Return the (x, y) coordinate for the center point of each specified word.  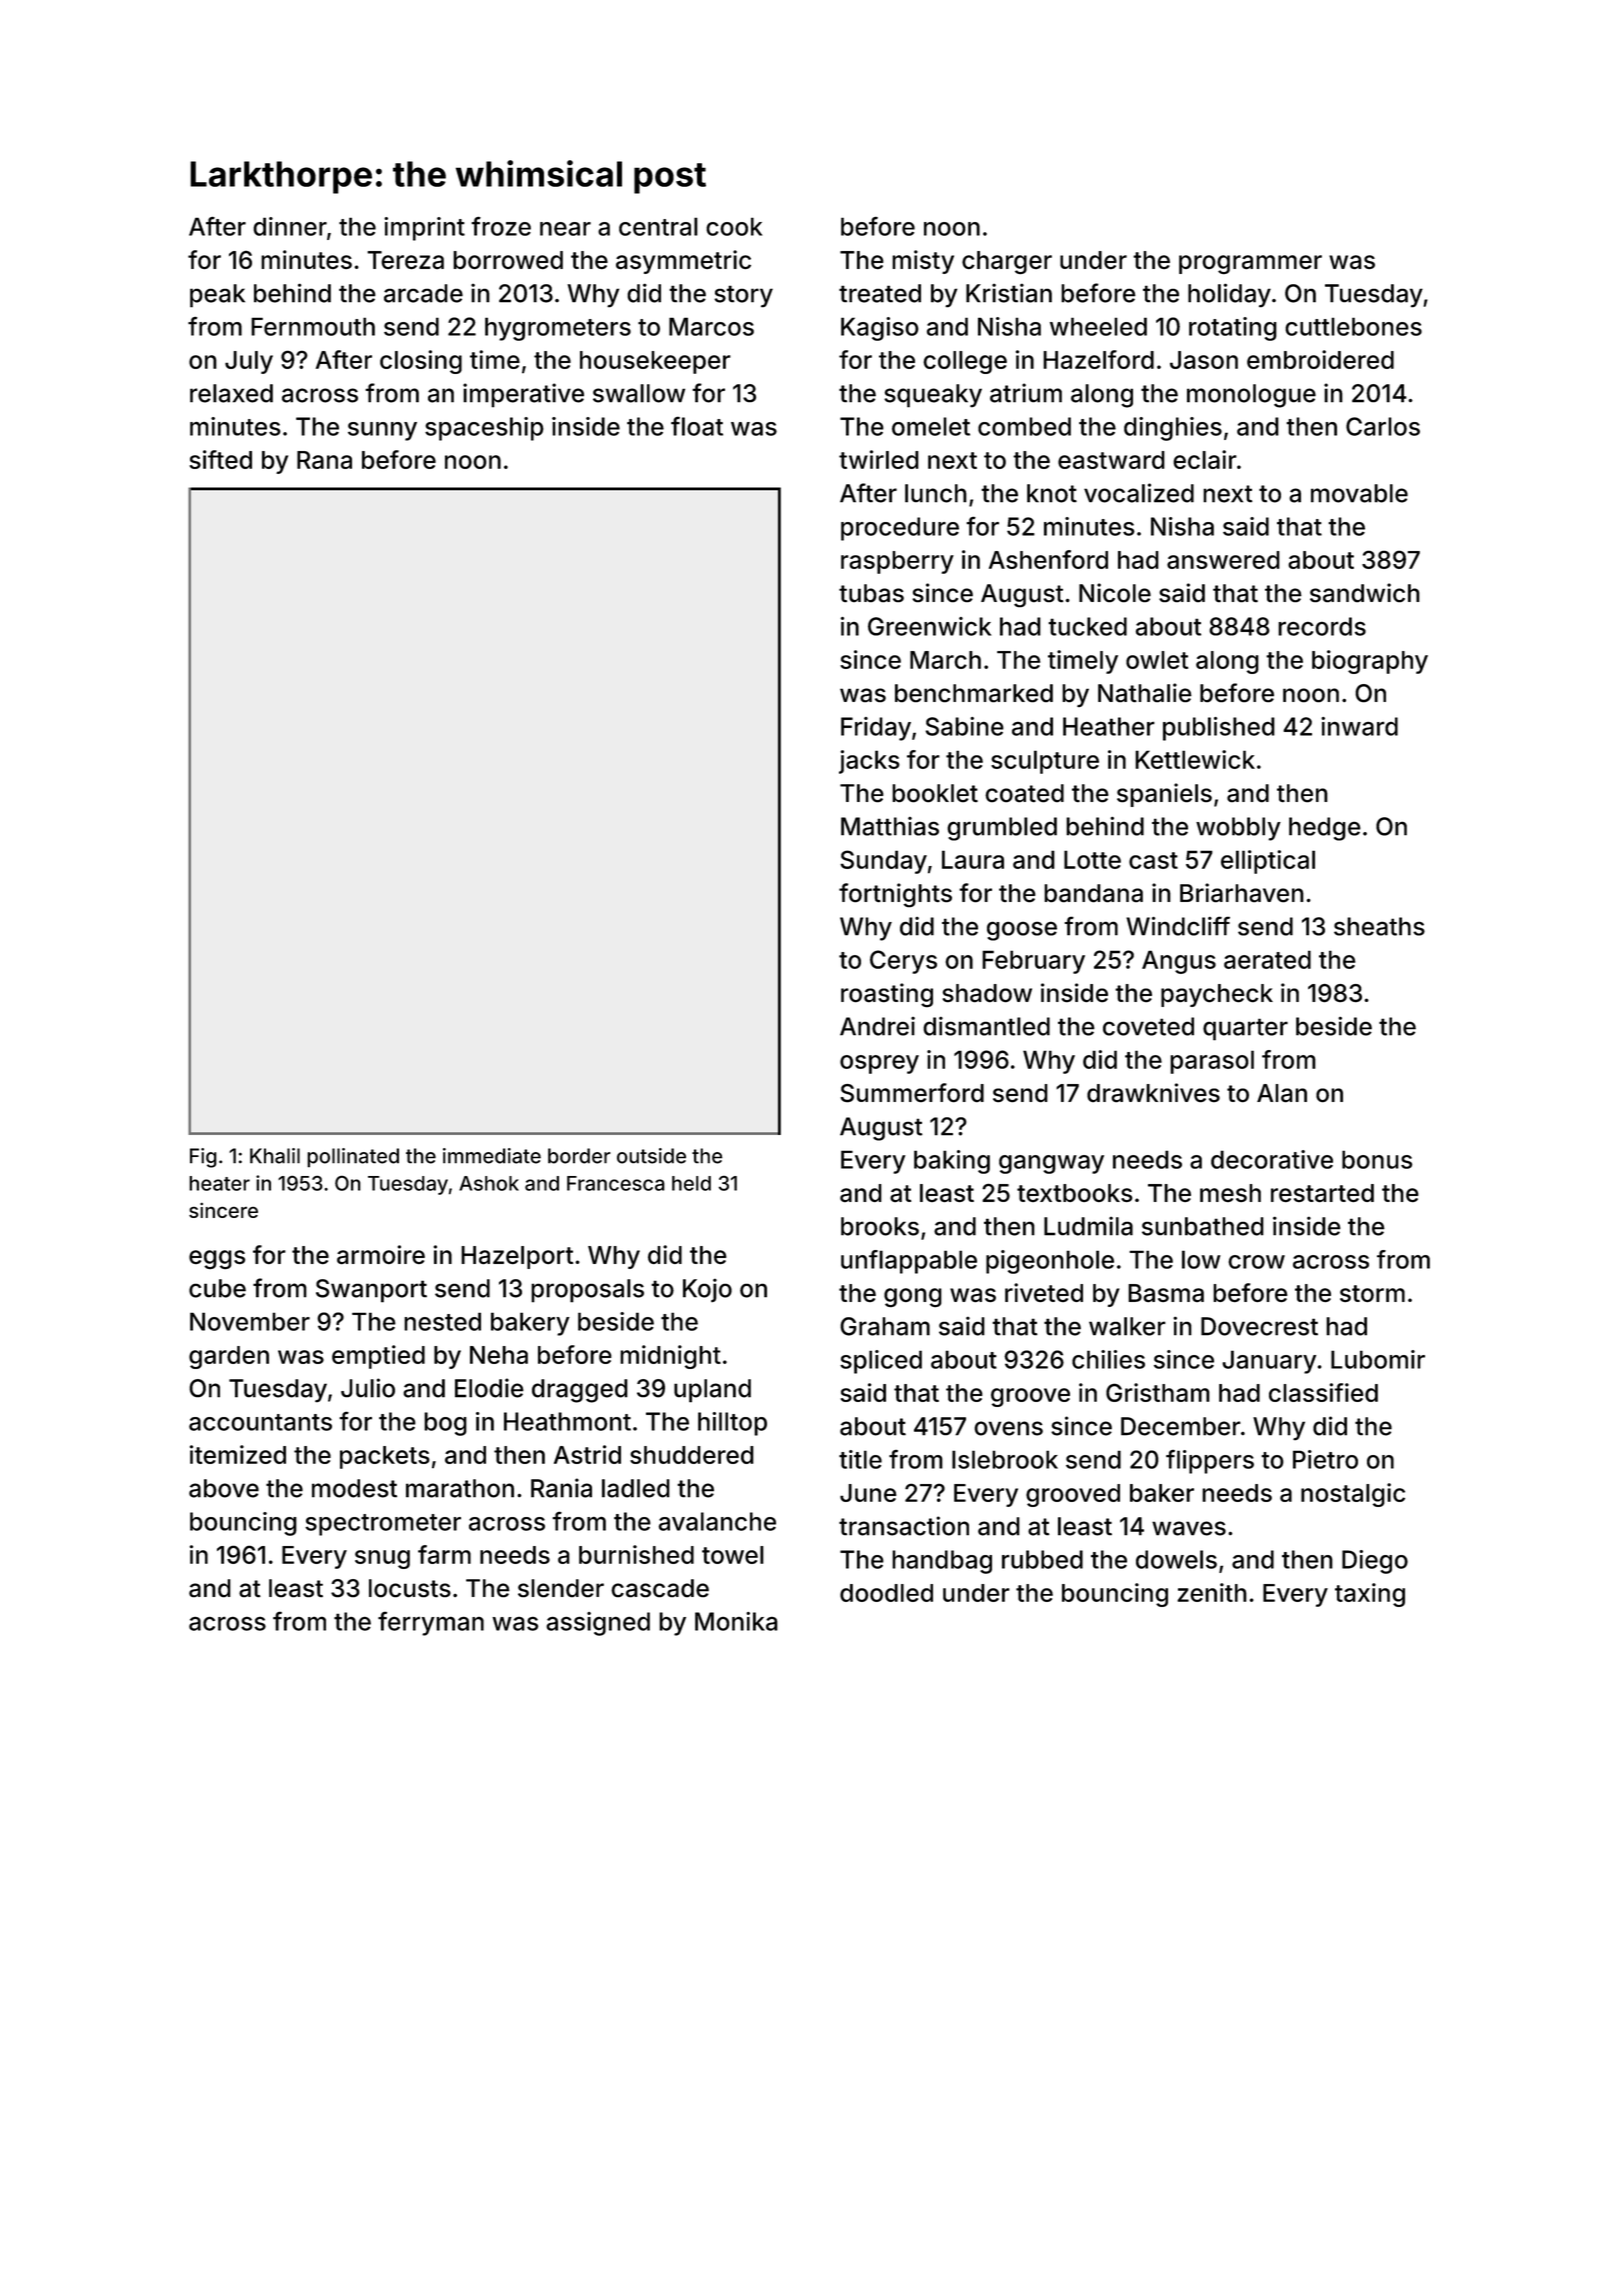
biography (1370, 662)
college (965, 362)
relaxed (231, 393)
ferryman (431, 1623)
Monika (736, 1621)
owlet (1157, 660)
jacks (869, 762)
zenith (1212, 1592)
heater (219, 1183)
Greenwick (929, 626)
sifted (220, 459)
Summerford (912, 1093)
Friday (876, 729)
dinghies (1173, 429)
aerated (1267, 959)
